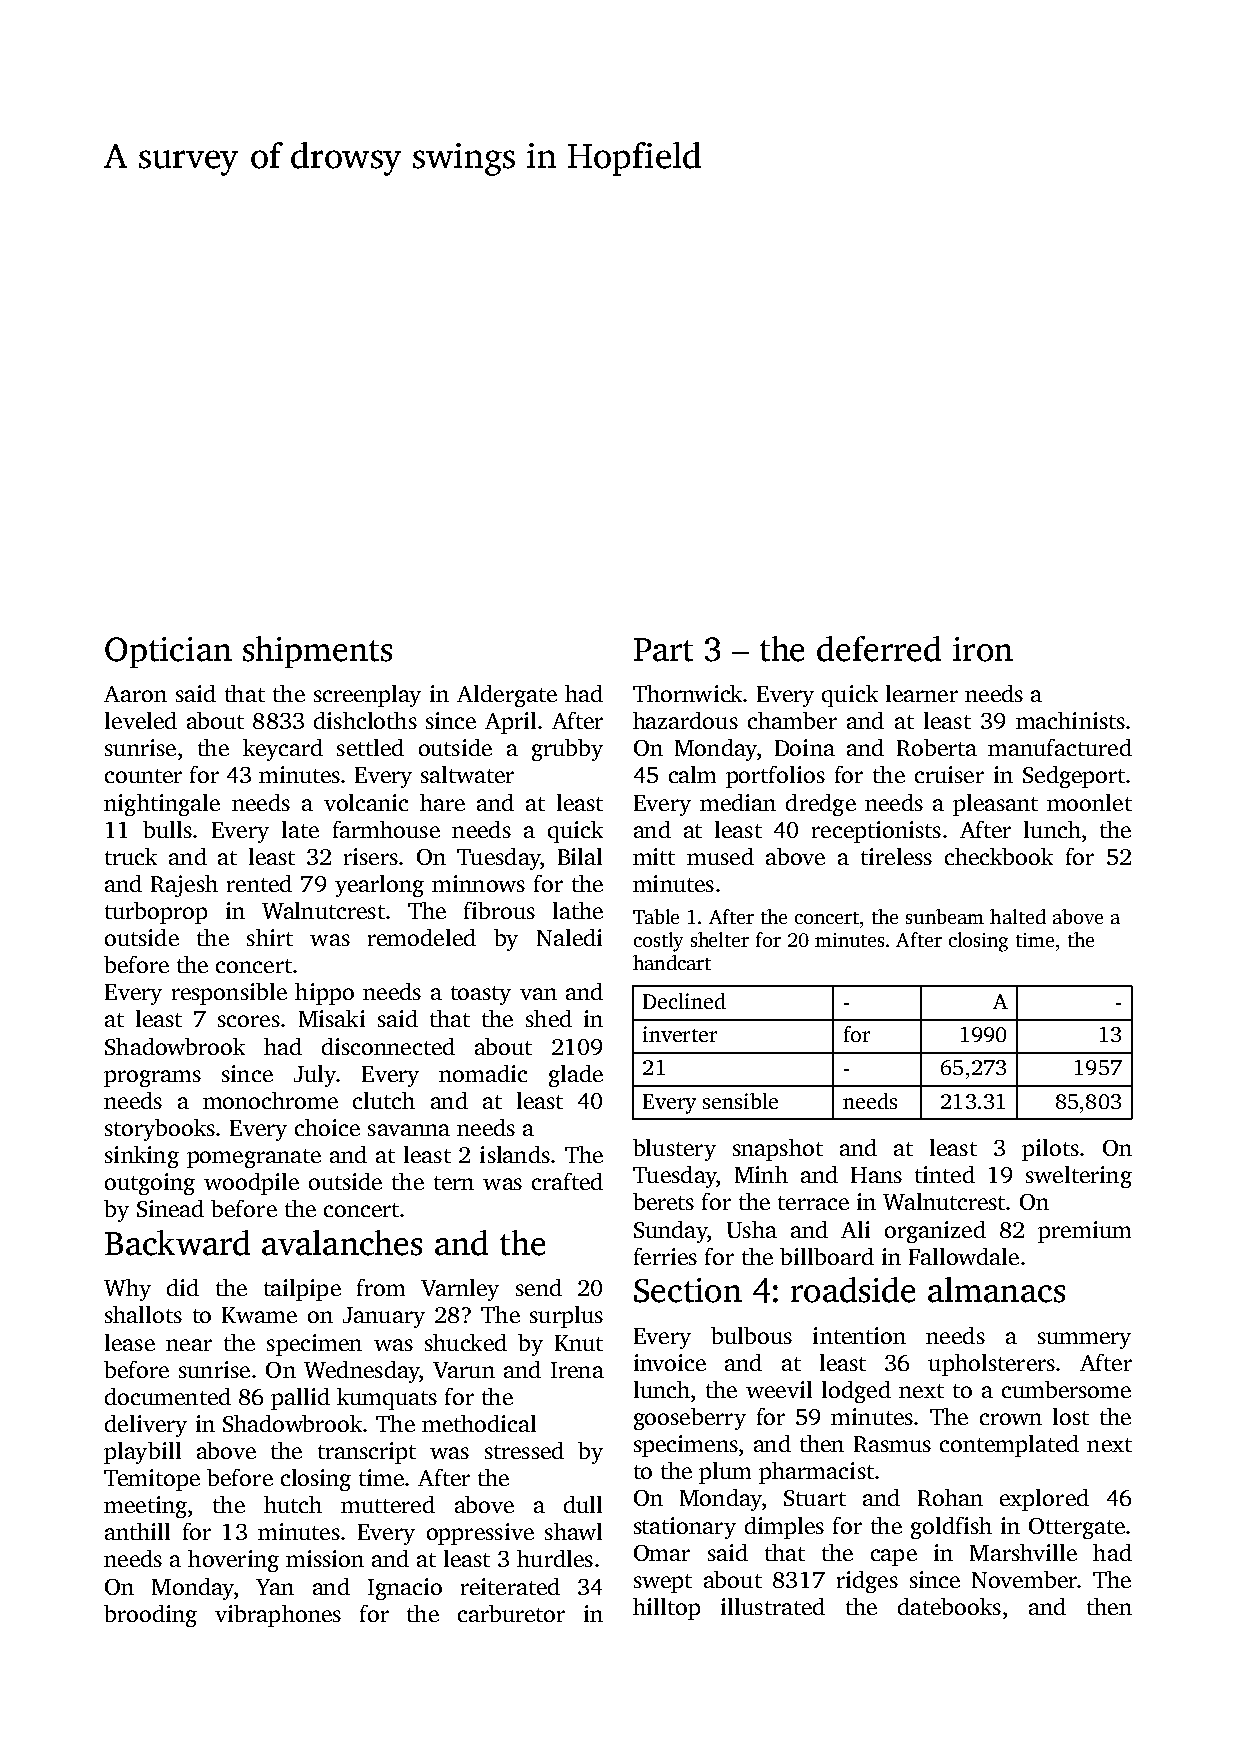  I want to click on invoice, so click(670, 1362).
